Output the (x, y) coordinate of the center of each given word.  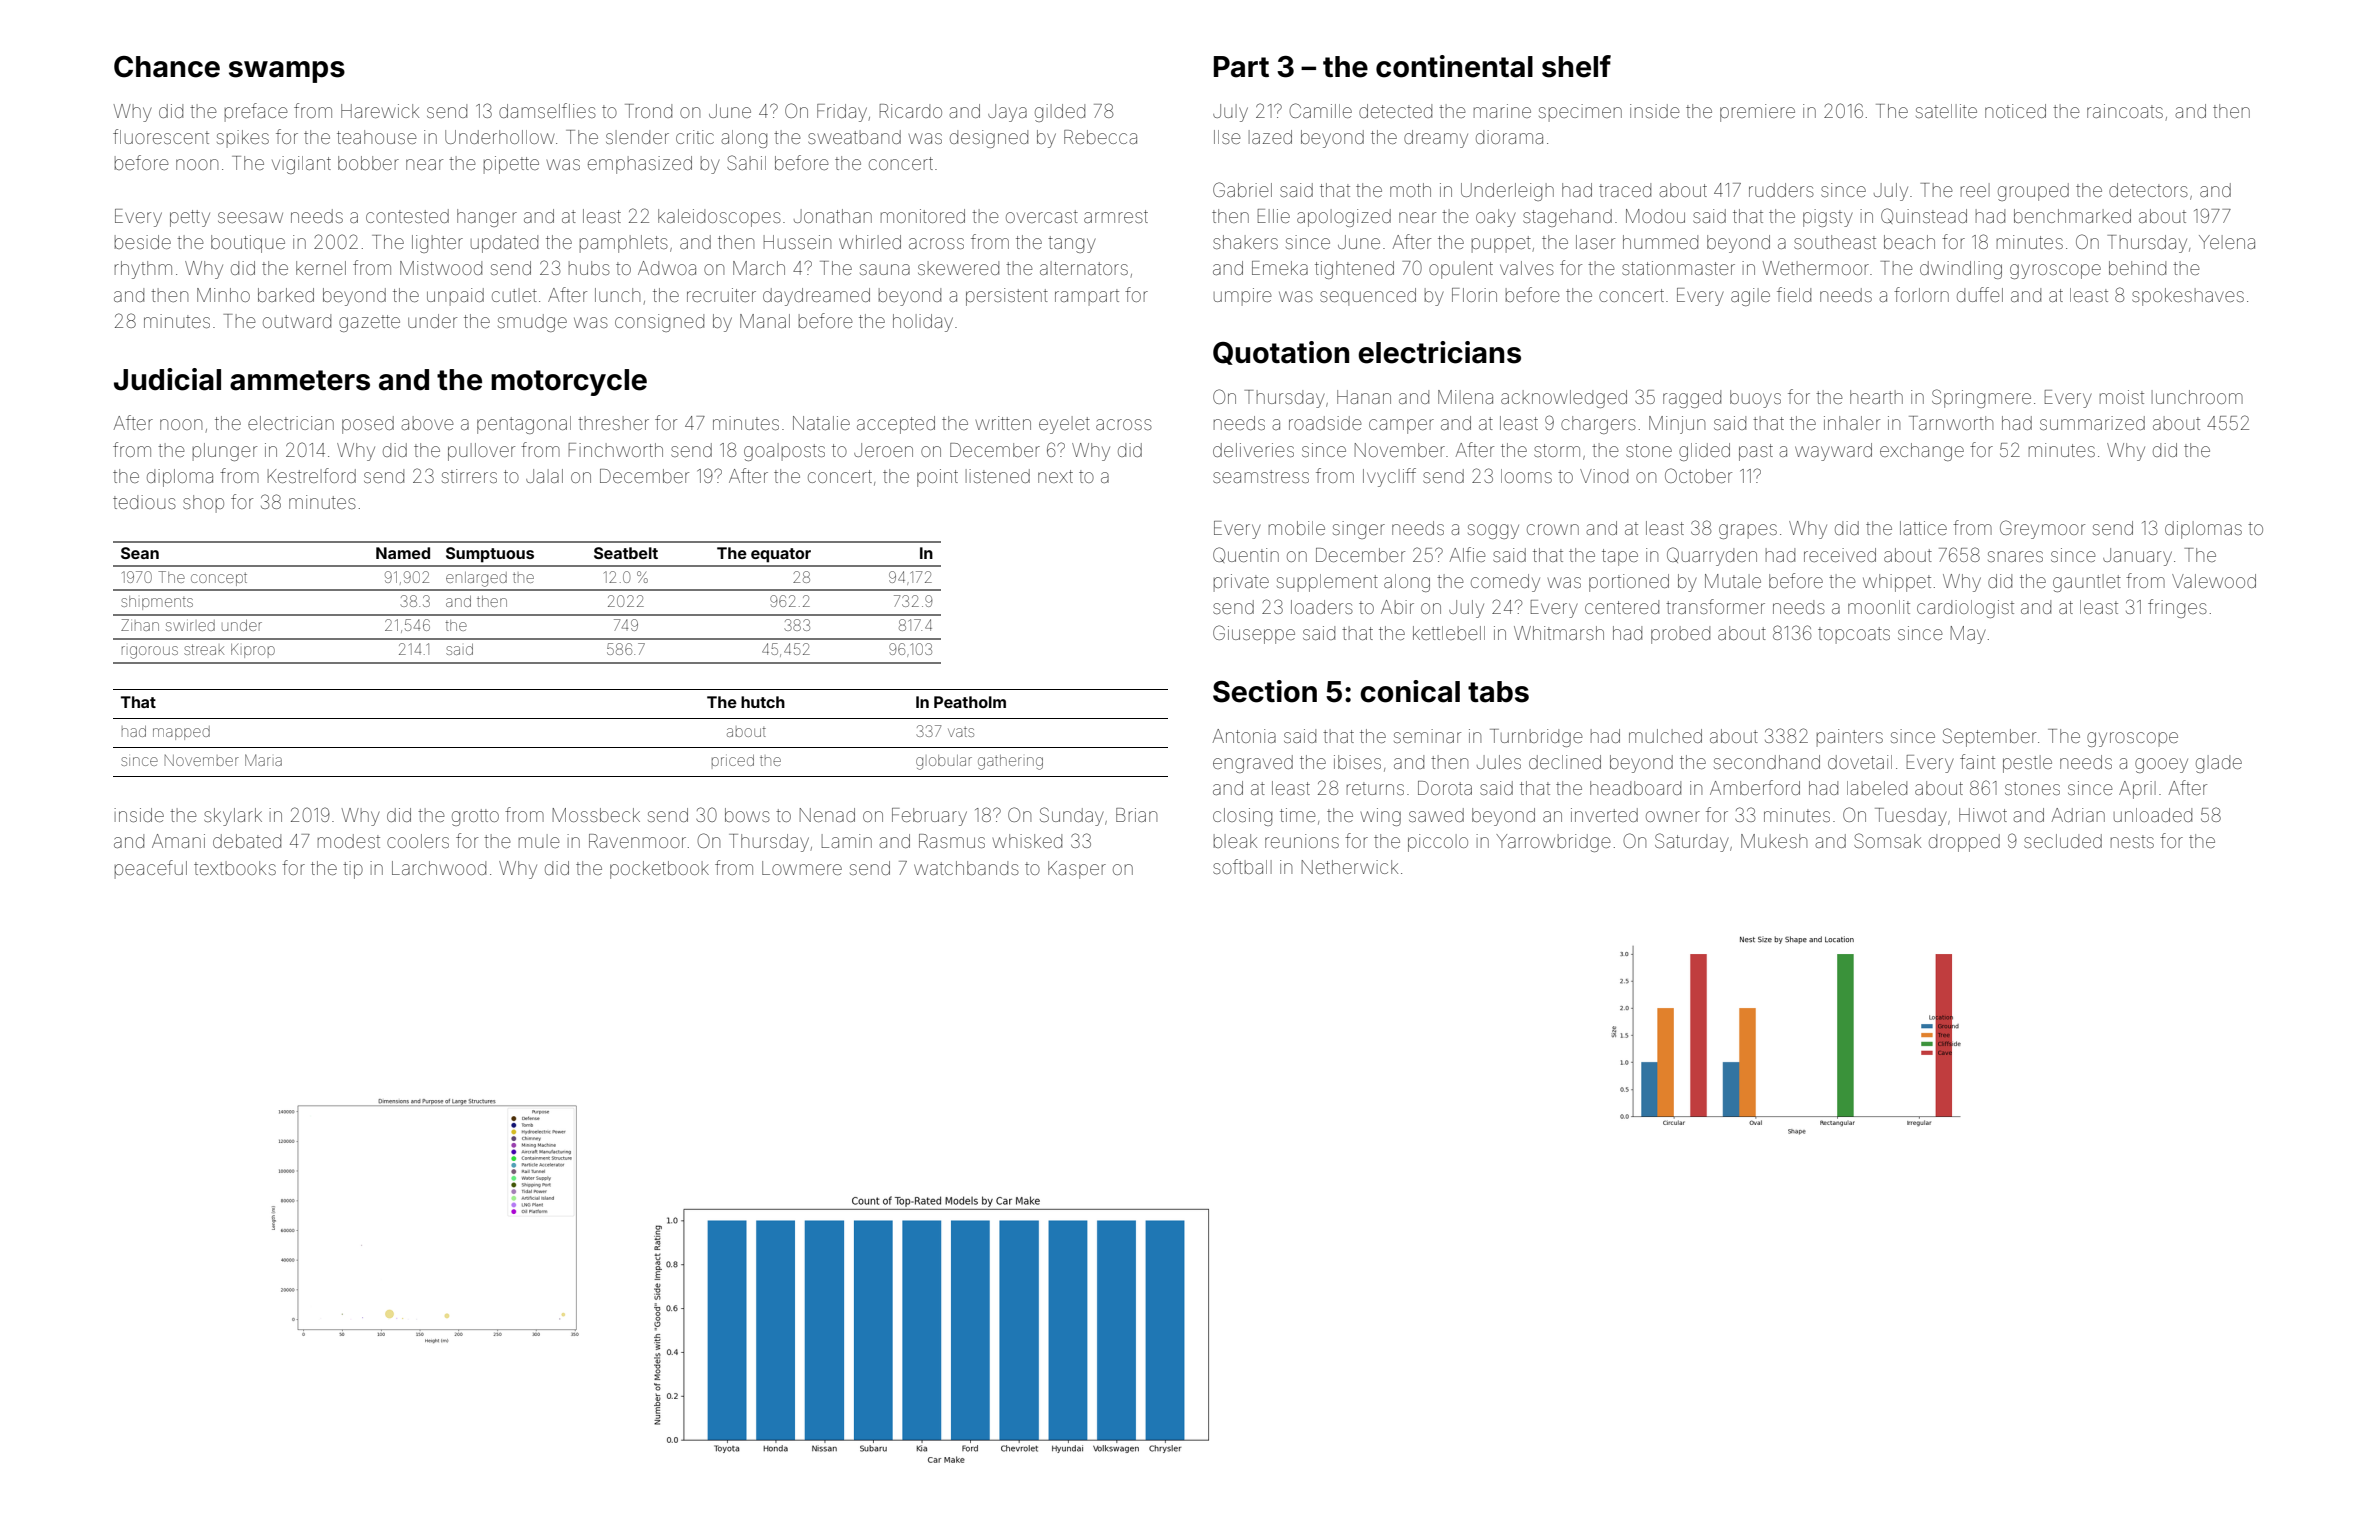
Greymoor (2042, 529)
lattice (1923, 528)
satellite (1946, 111)
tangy (1071, 244)
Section (1265, 691)
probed (1680, 635)
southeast (1835, 242)
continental (1454, 66)
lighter (437, 244)
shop (203, 504)
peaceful (151, 869)
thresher (613, 423)
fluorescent (161, 136)
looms (1526, 476)
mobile (1297, 528)
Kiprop (253, 651)
